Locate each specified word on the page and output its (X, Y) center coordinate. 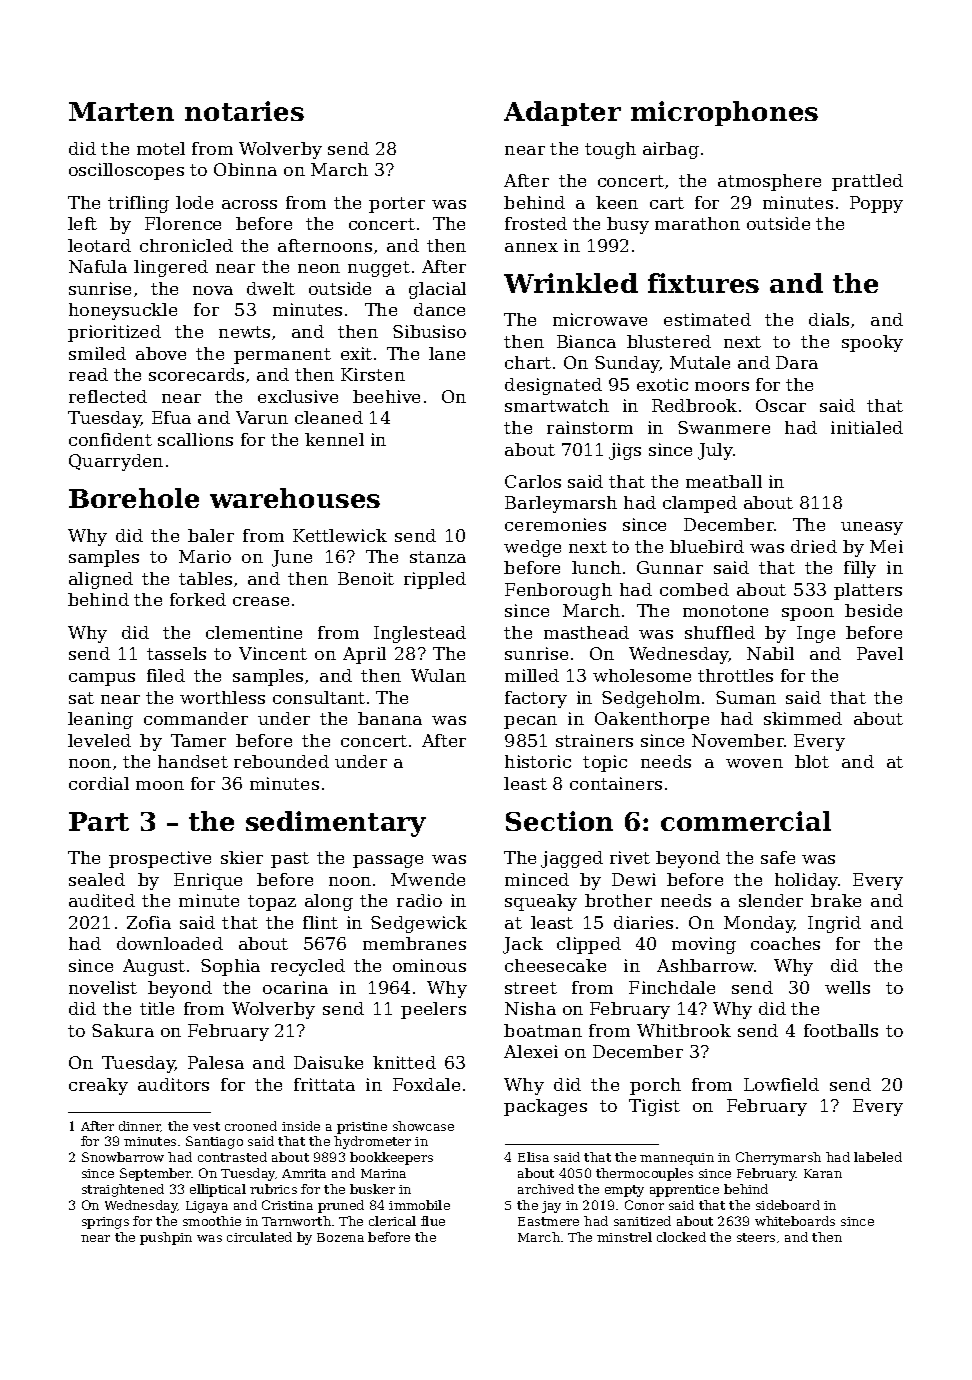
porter (397, 205)
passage (388, 861)
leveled (99, 740)
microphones (724, 113)
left (82, 223)
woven (754, 763)
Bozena (340, 1237)
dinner (140, 1126)
